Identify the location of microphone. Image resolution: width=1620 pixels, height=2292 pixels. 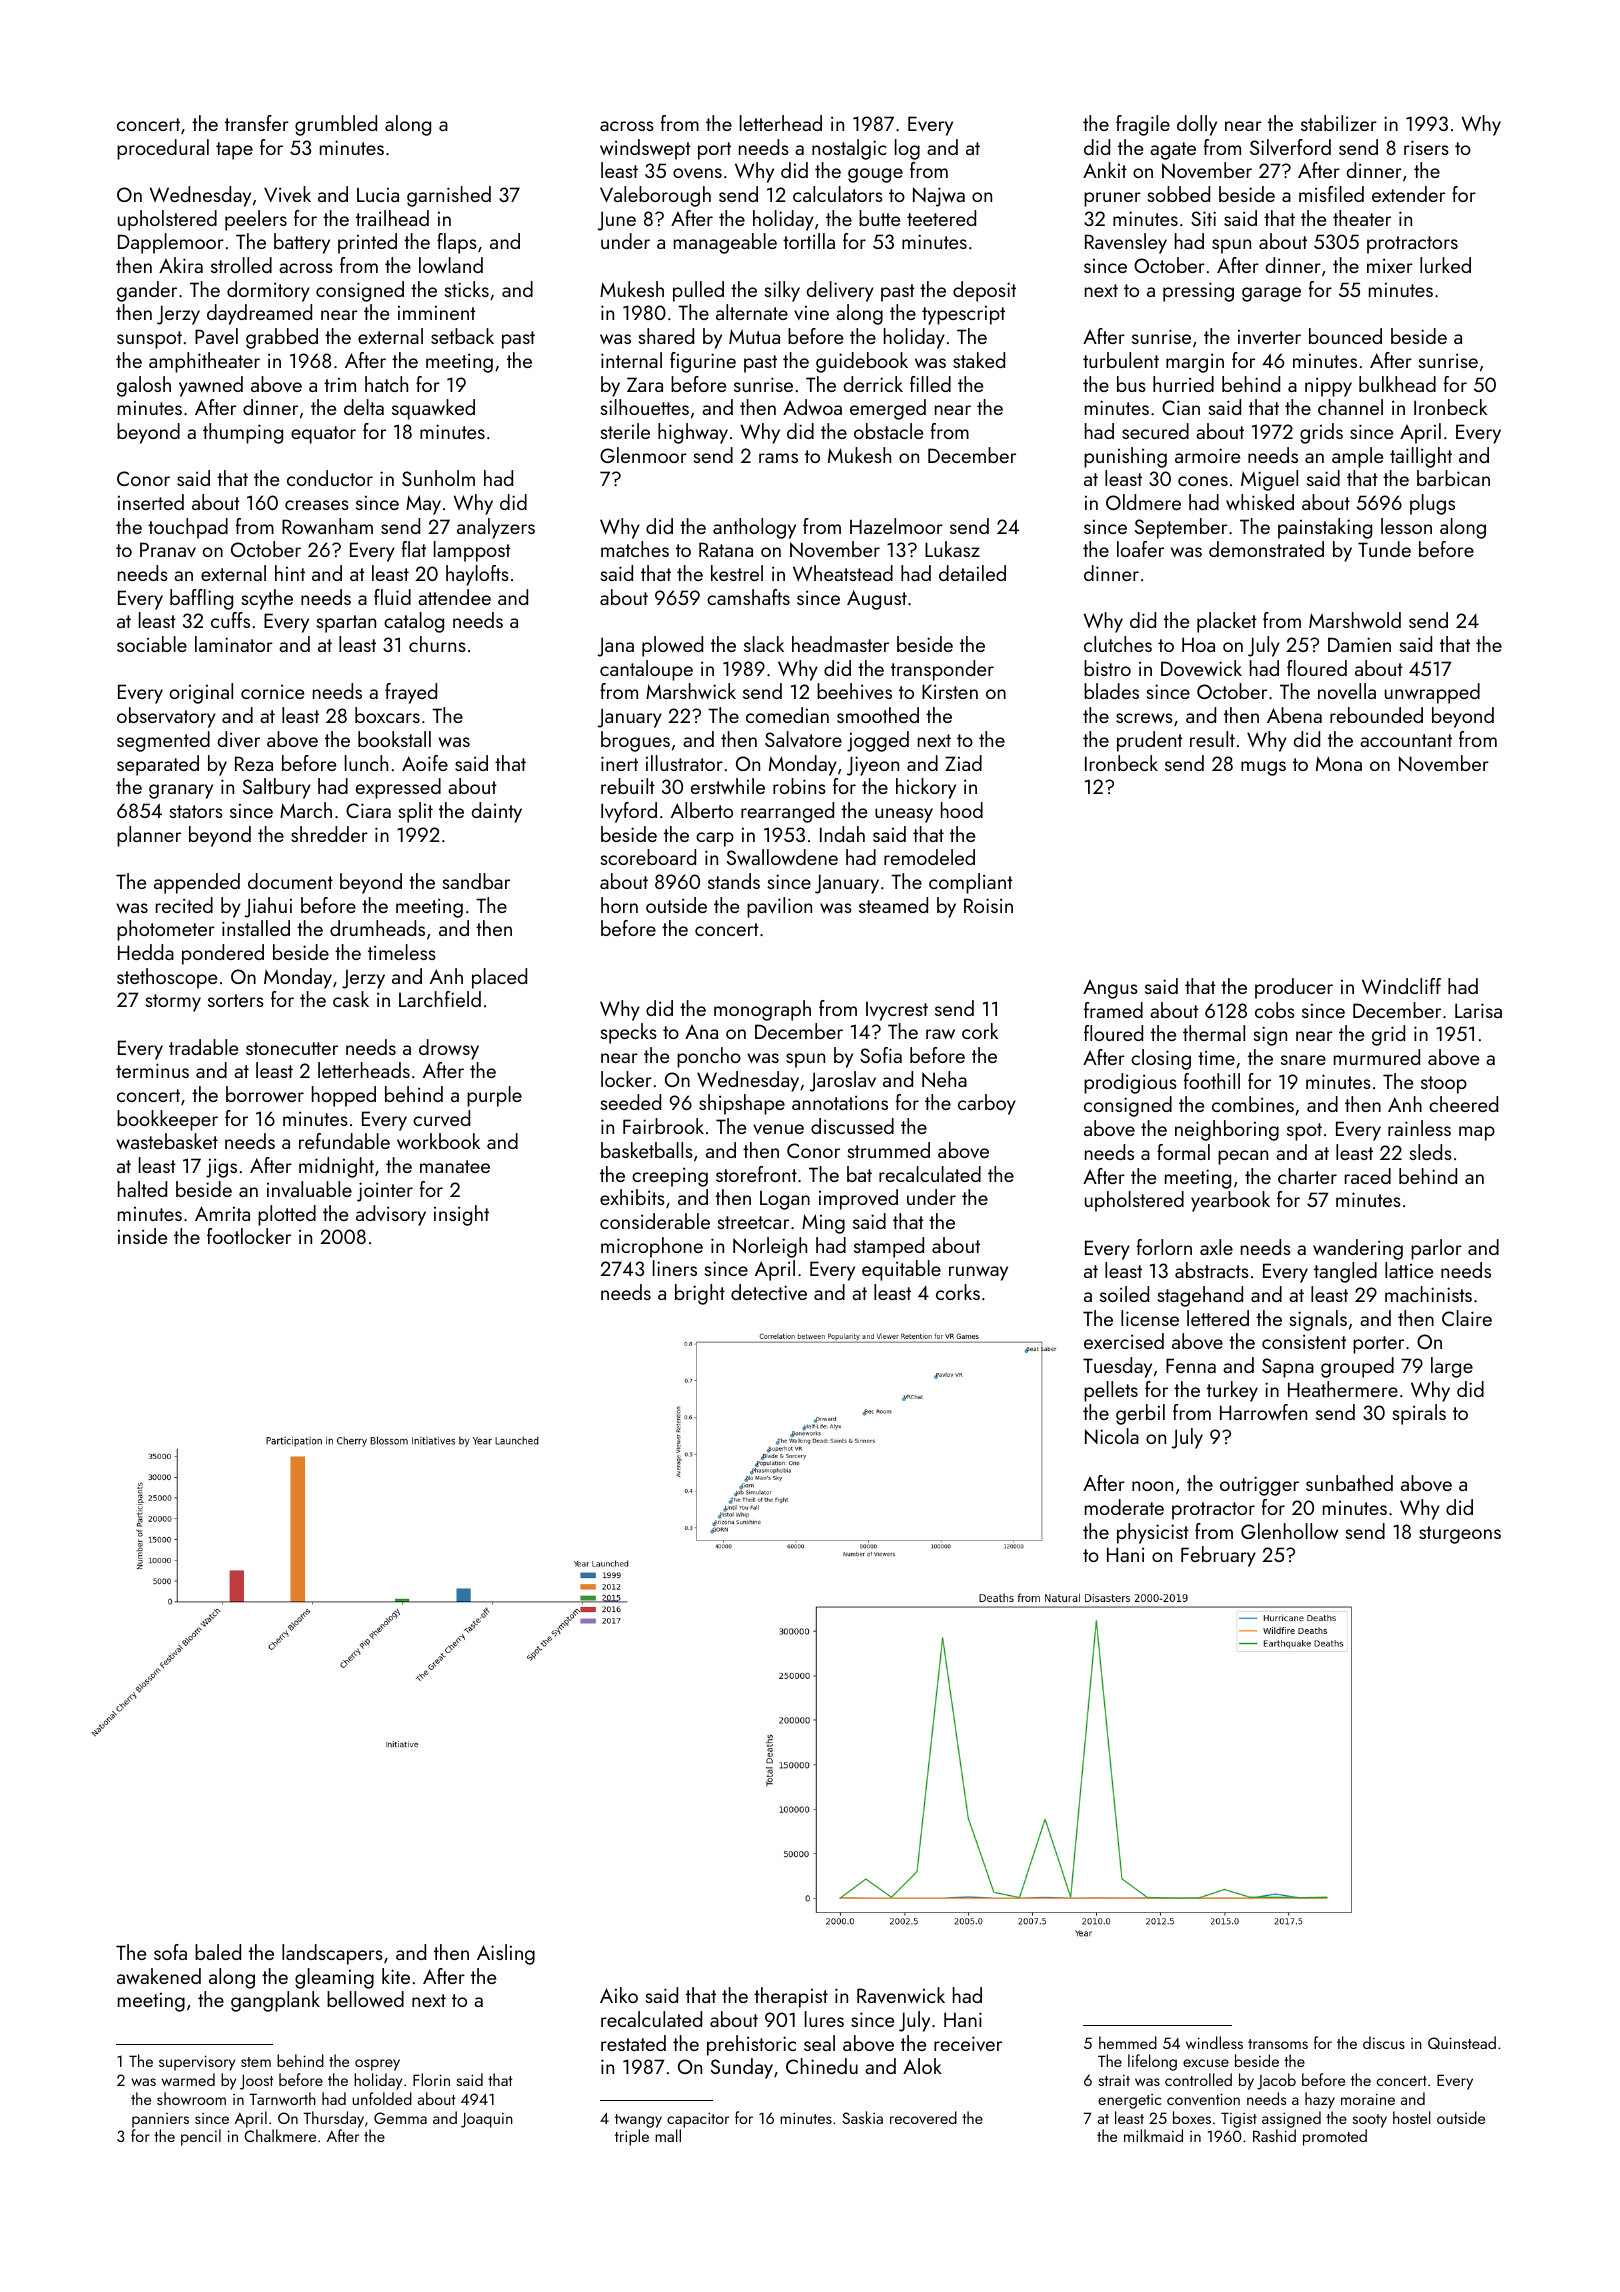
(652, 1247).
